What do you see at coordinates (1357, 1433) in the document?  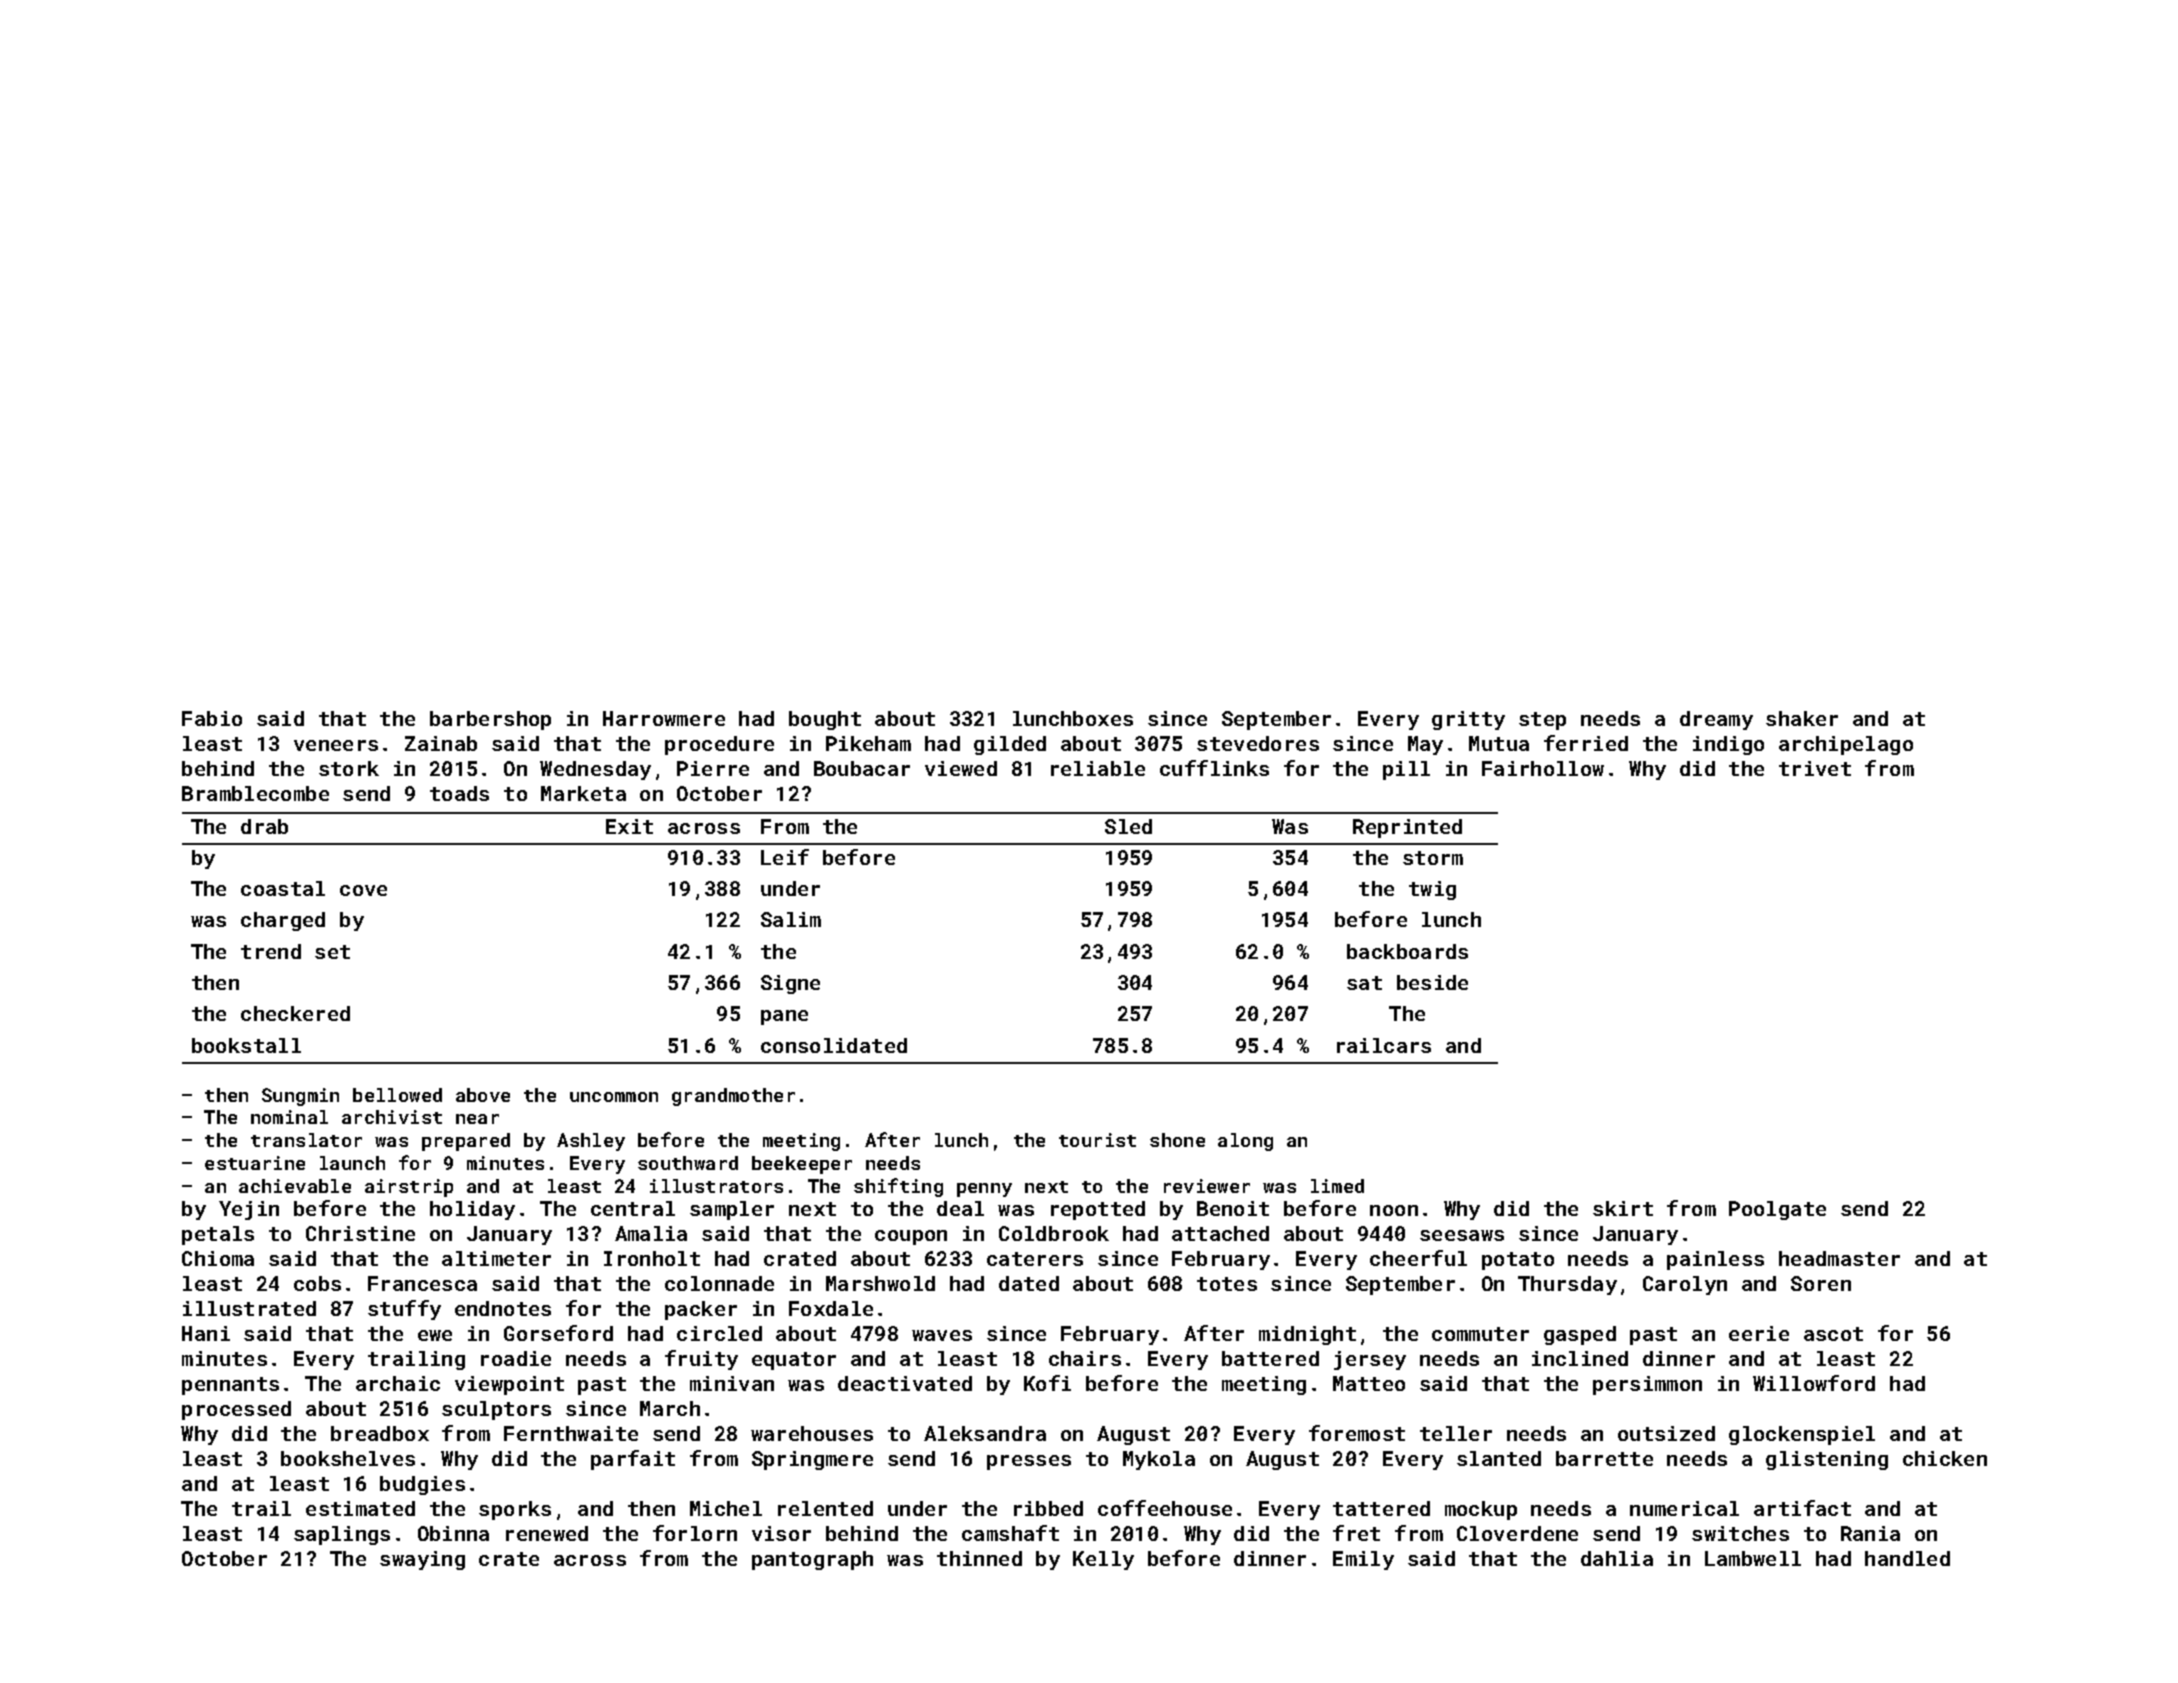 I see `foremost` at bounding box center [1357, 1433].
